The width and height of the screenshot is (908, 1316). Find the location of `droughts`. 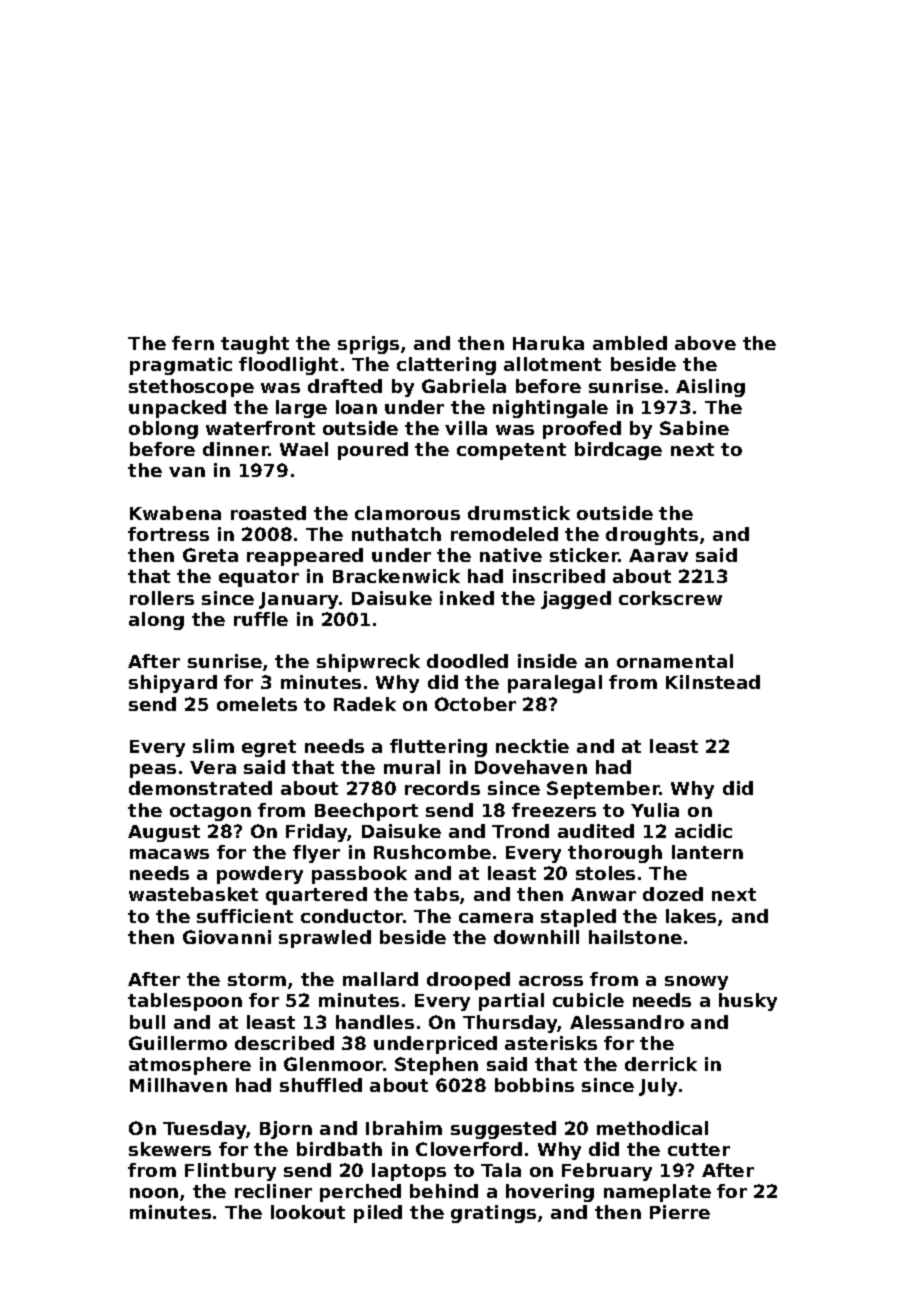

droughts is located at coordinates (652, 536).
